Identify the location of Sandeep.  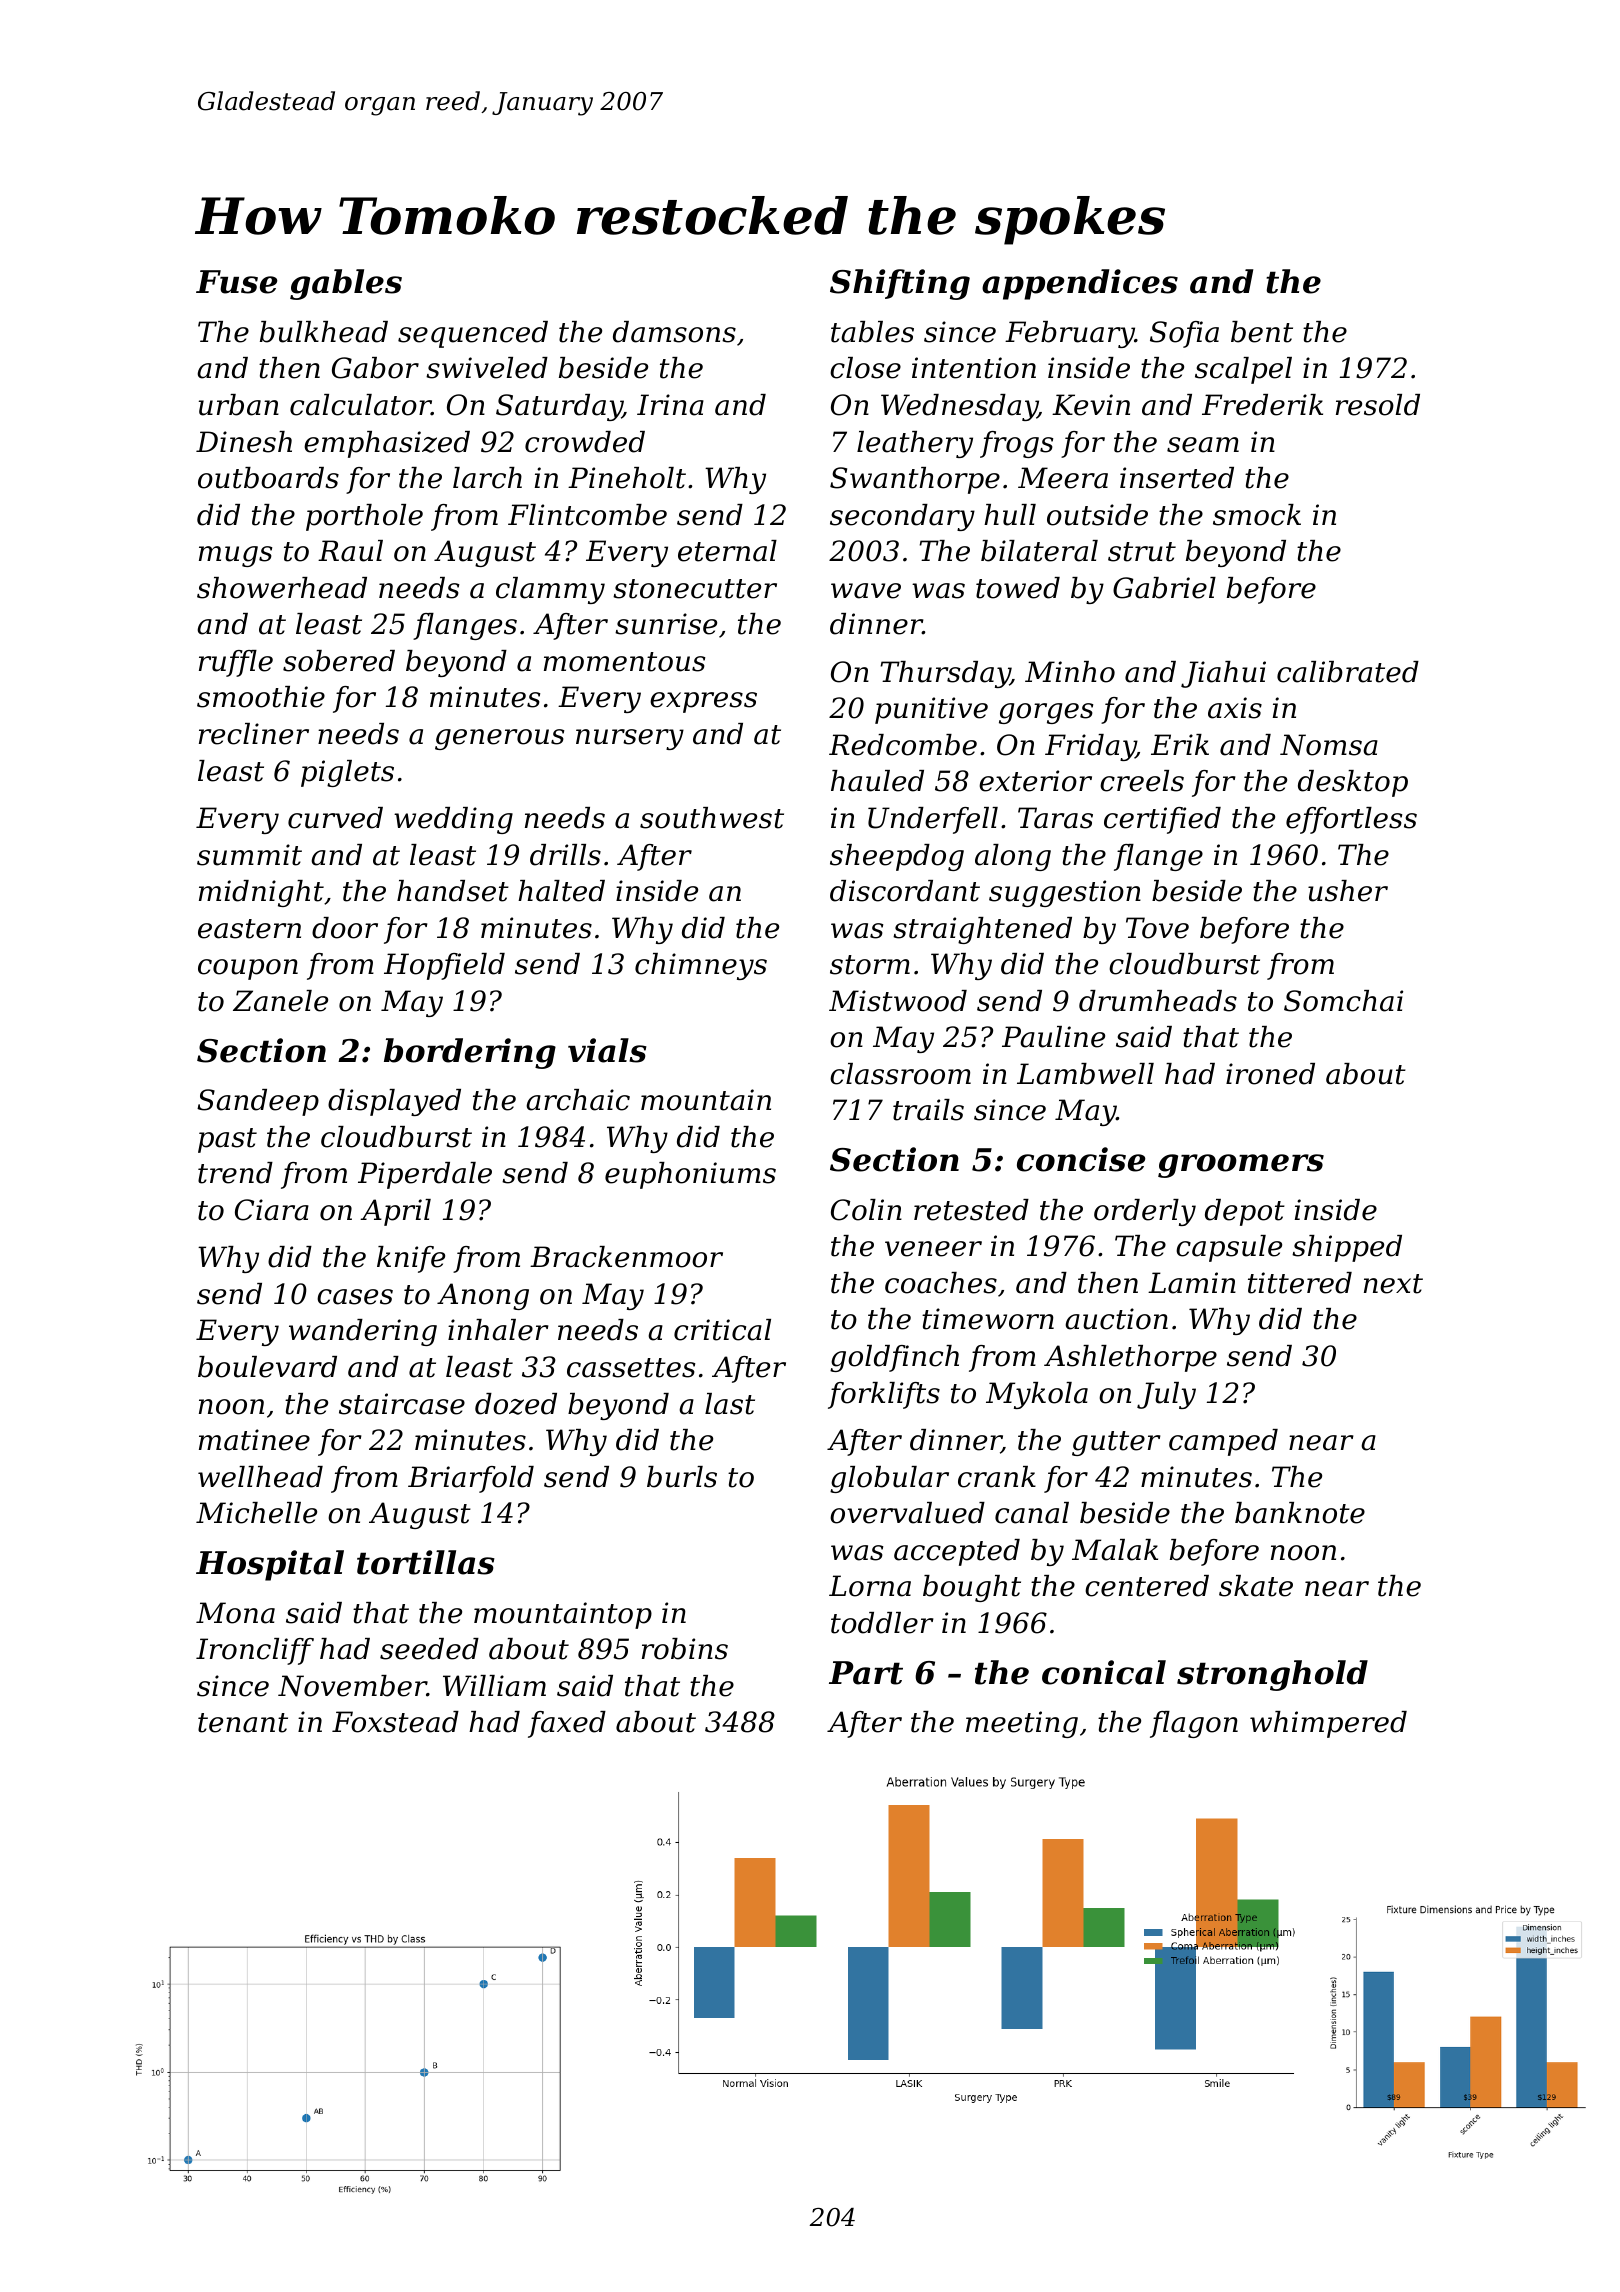
(258, 1102).
